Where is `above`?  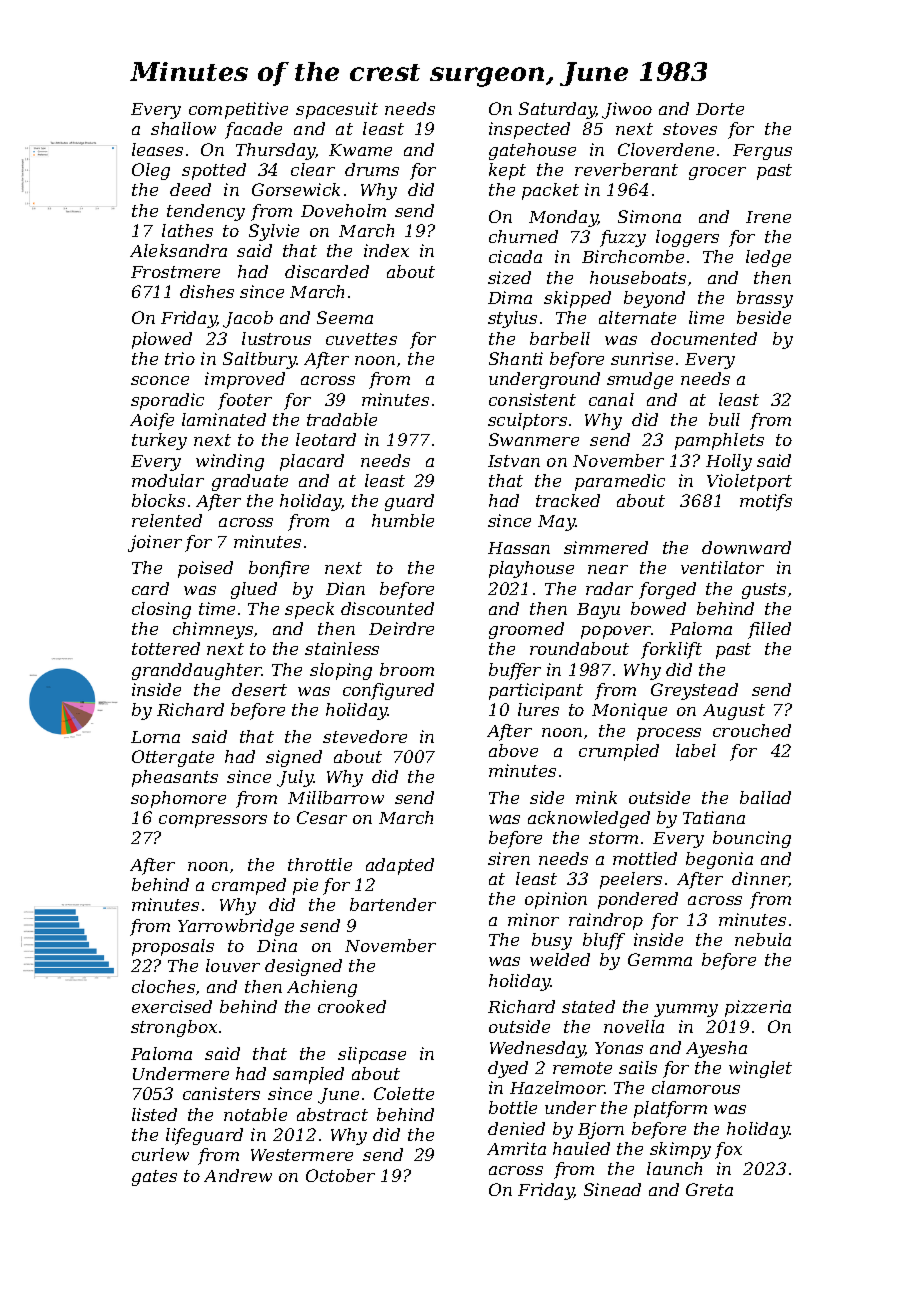 above is located at coordinates (513, 750).
